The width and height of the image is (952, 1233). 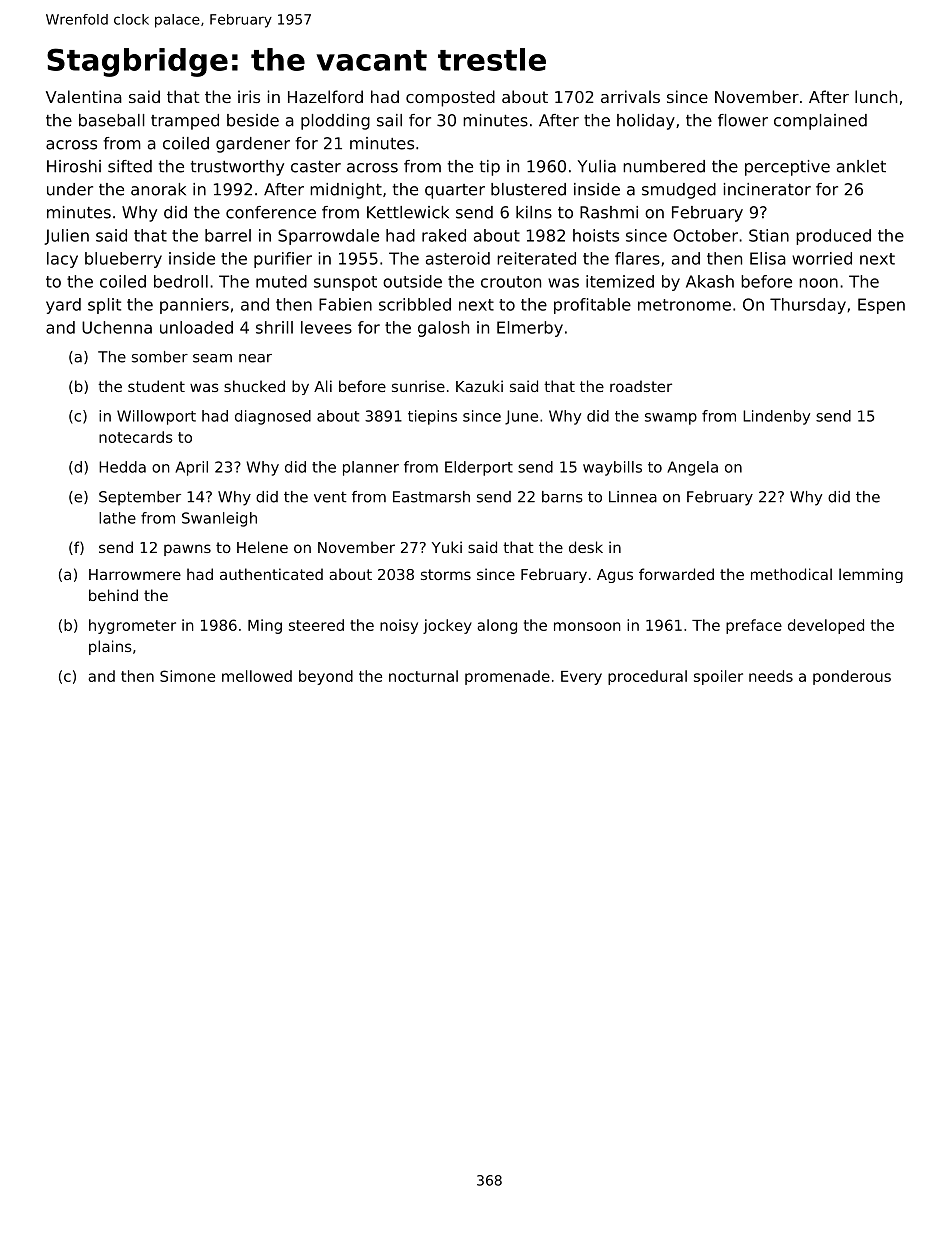 I want to click on Simone, so click(x=187, y=676).
